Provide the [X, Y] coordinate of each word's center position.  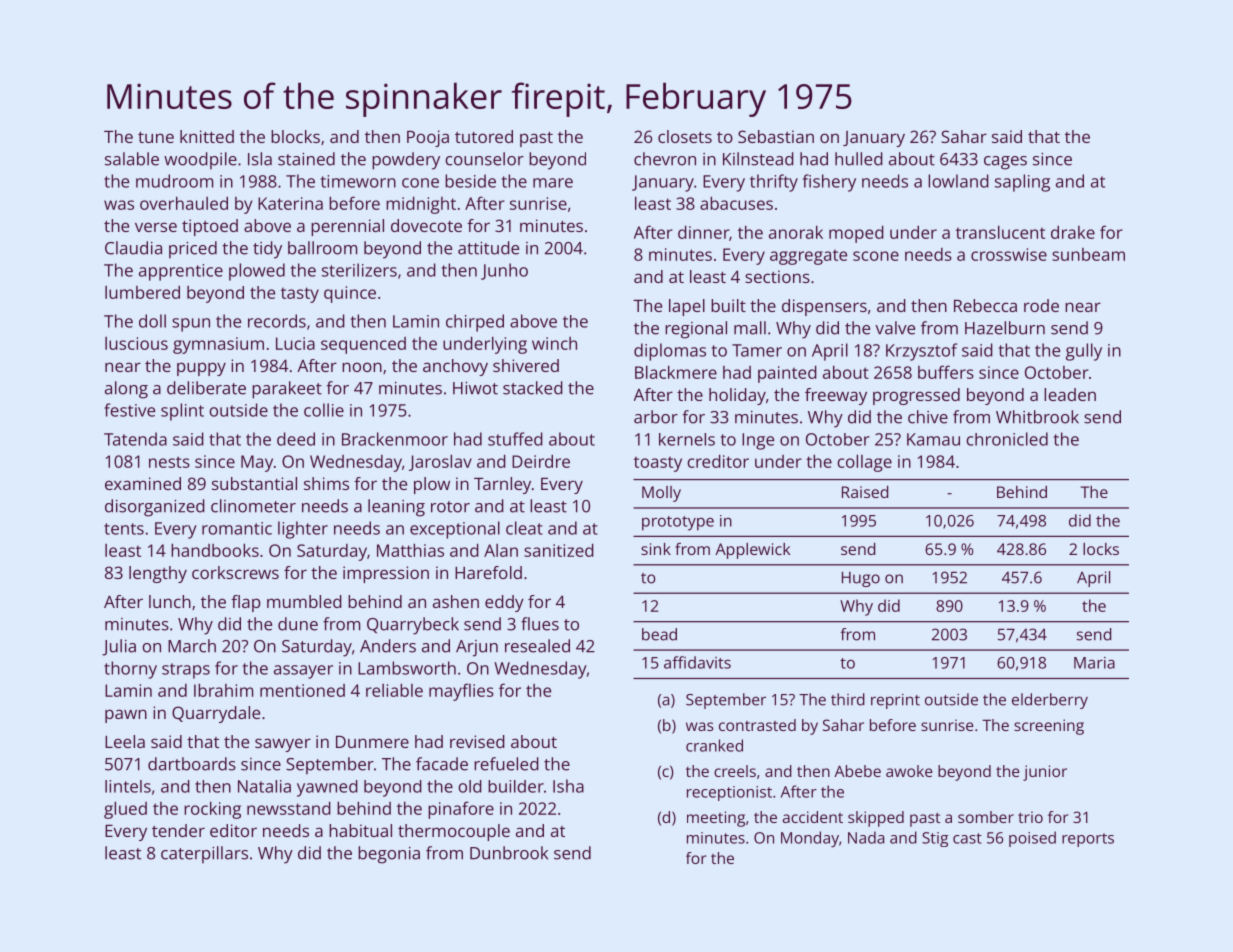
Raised [865, 492]
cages [1005, 163]
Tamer [757, 350]
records [277, 321]
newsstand [289, 808]
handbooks [215, 550]
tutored [484, 136]
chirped [475, 323]
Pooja [428, 138]
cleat [524, 528]
